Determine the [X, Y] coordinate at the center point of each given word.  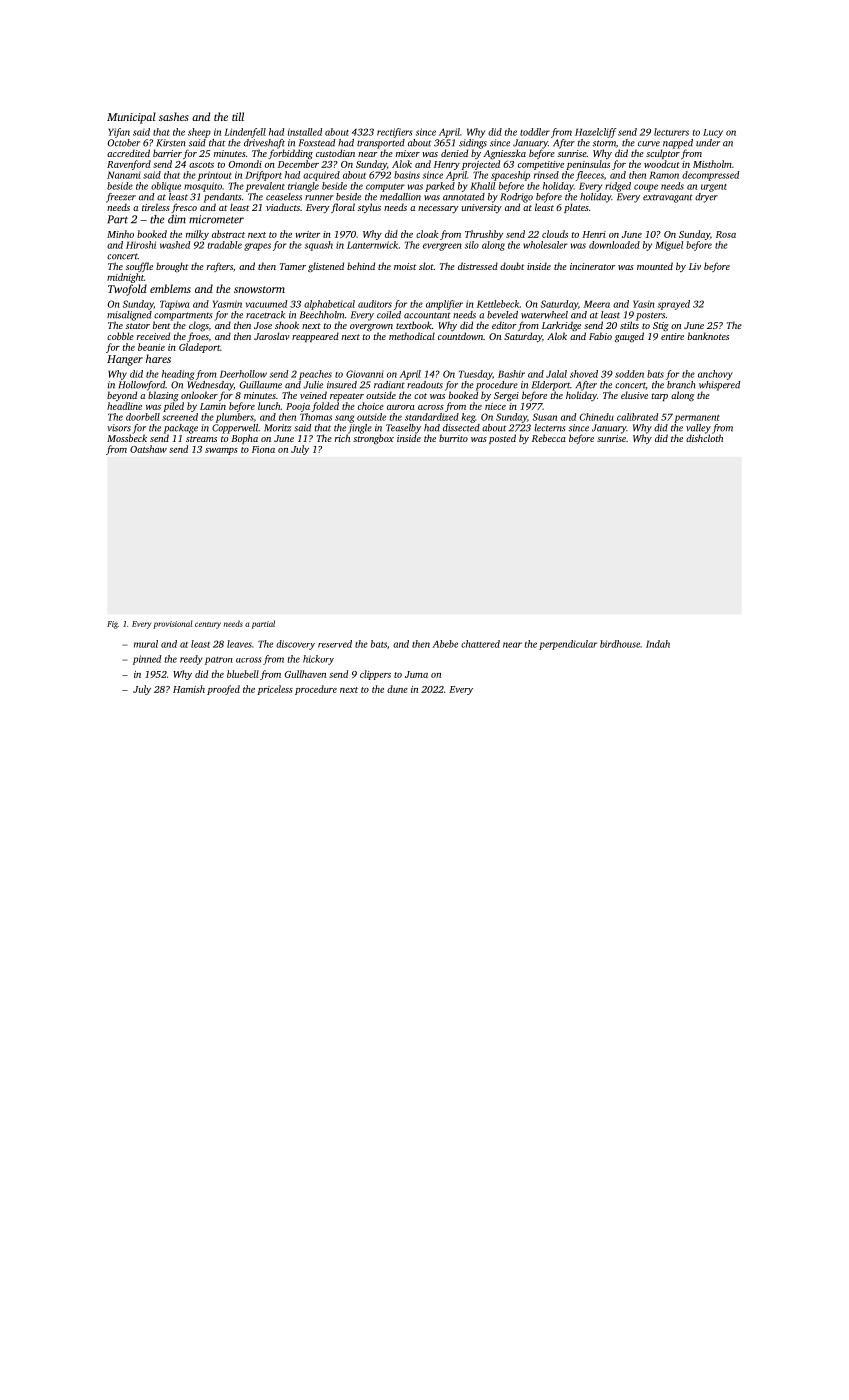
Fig [112, 625]
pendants [222, 198]
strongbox [373, 439]
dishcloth [704, 438]
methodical [412, 336]
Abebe [445, 644]
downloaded [614, 245]
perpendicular [568, 645]
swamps [221, 451]
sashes [173, 116]
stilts [629, 325]
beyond [122, 396]
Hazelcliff [596, 133]
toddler [535, 132]
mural [146, 644]
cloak [427, 234]
